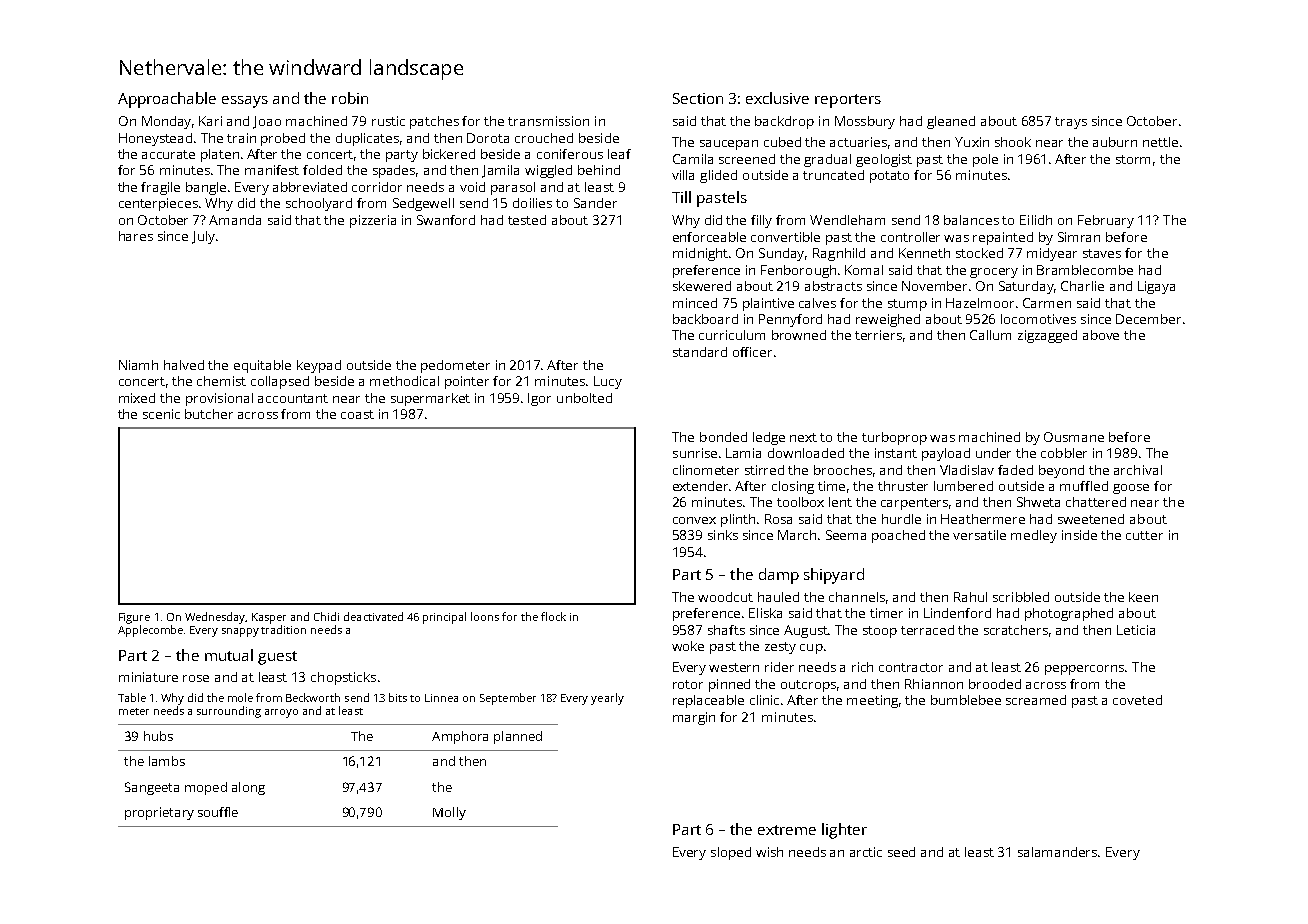  What do you see at coordinates (894, 438) in the image?
I see `turboprop` at bounding box center [894, 438].
